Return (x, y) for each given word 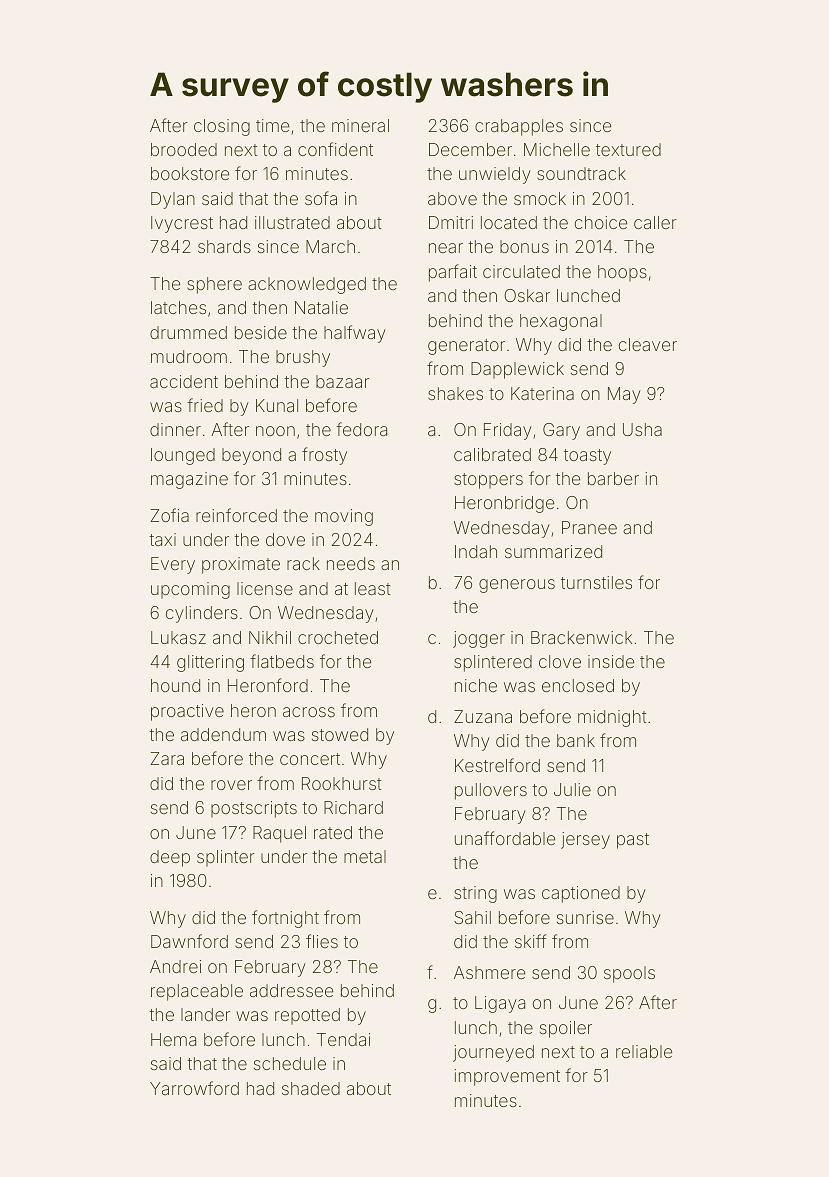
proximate (241, 565)
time (272, 125)
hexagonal (561, 322)
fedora (361, 429)
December (470, 149)
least (373, 588)
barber (613, 478)
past (633, 841)
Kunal (277, 405)
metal (365, 856)
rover (231, 785)
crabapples (519, 127)
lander (205, 1014)
